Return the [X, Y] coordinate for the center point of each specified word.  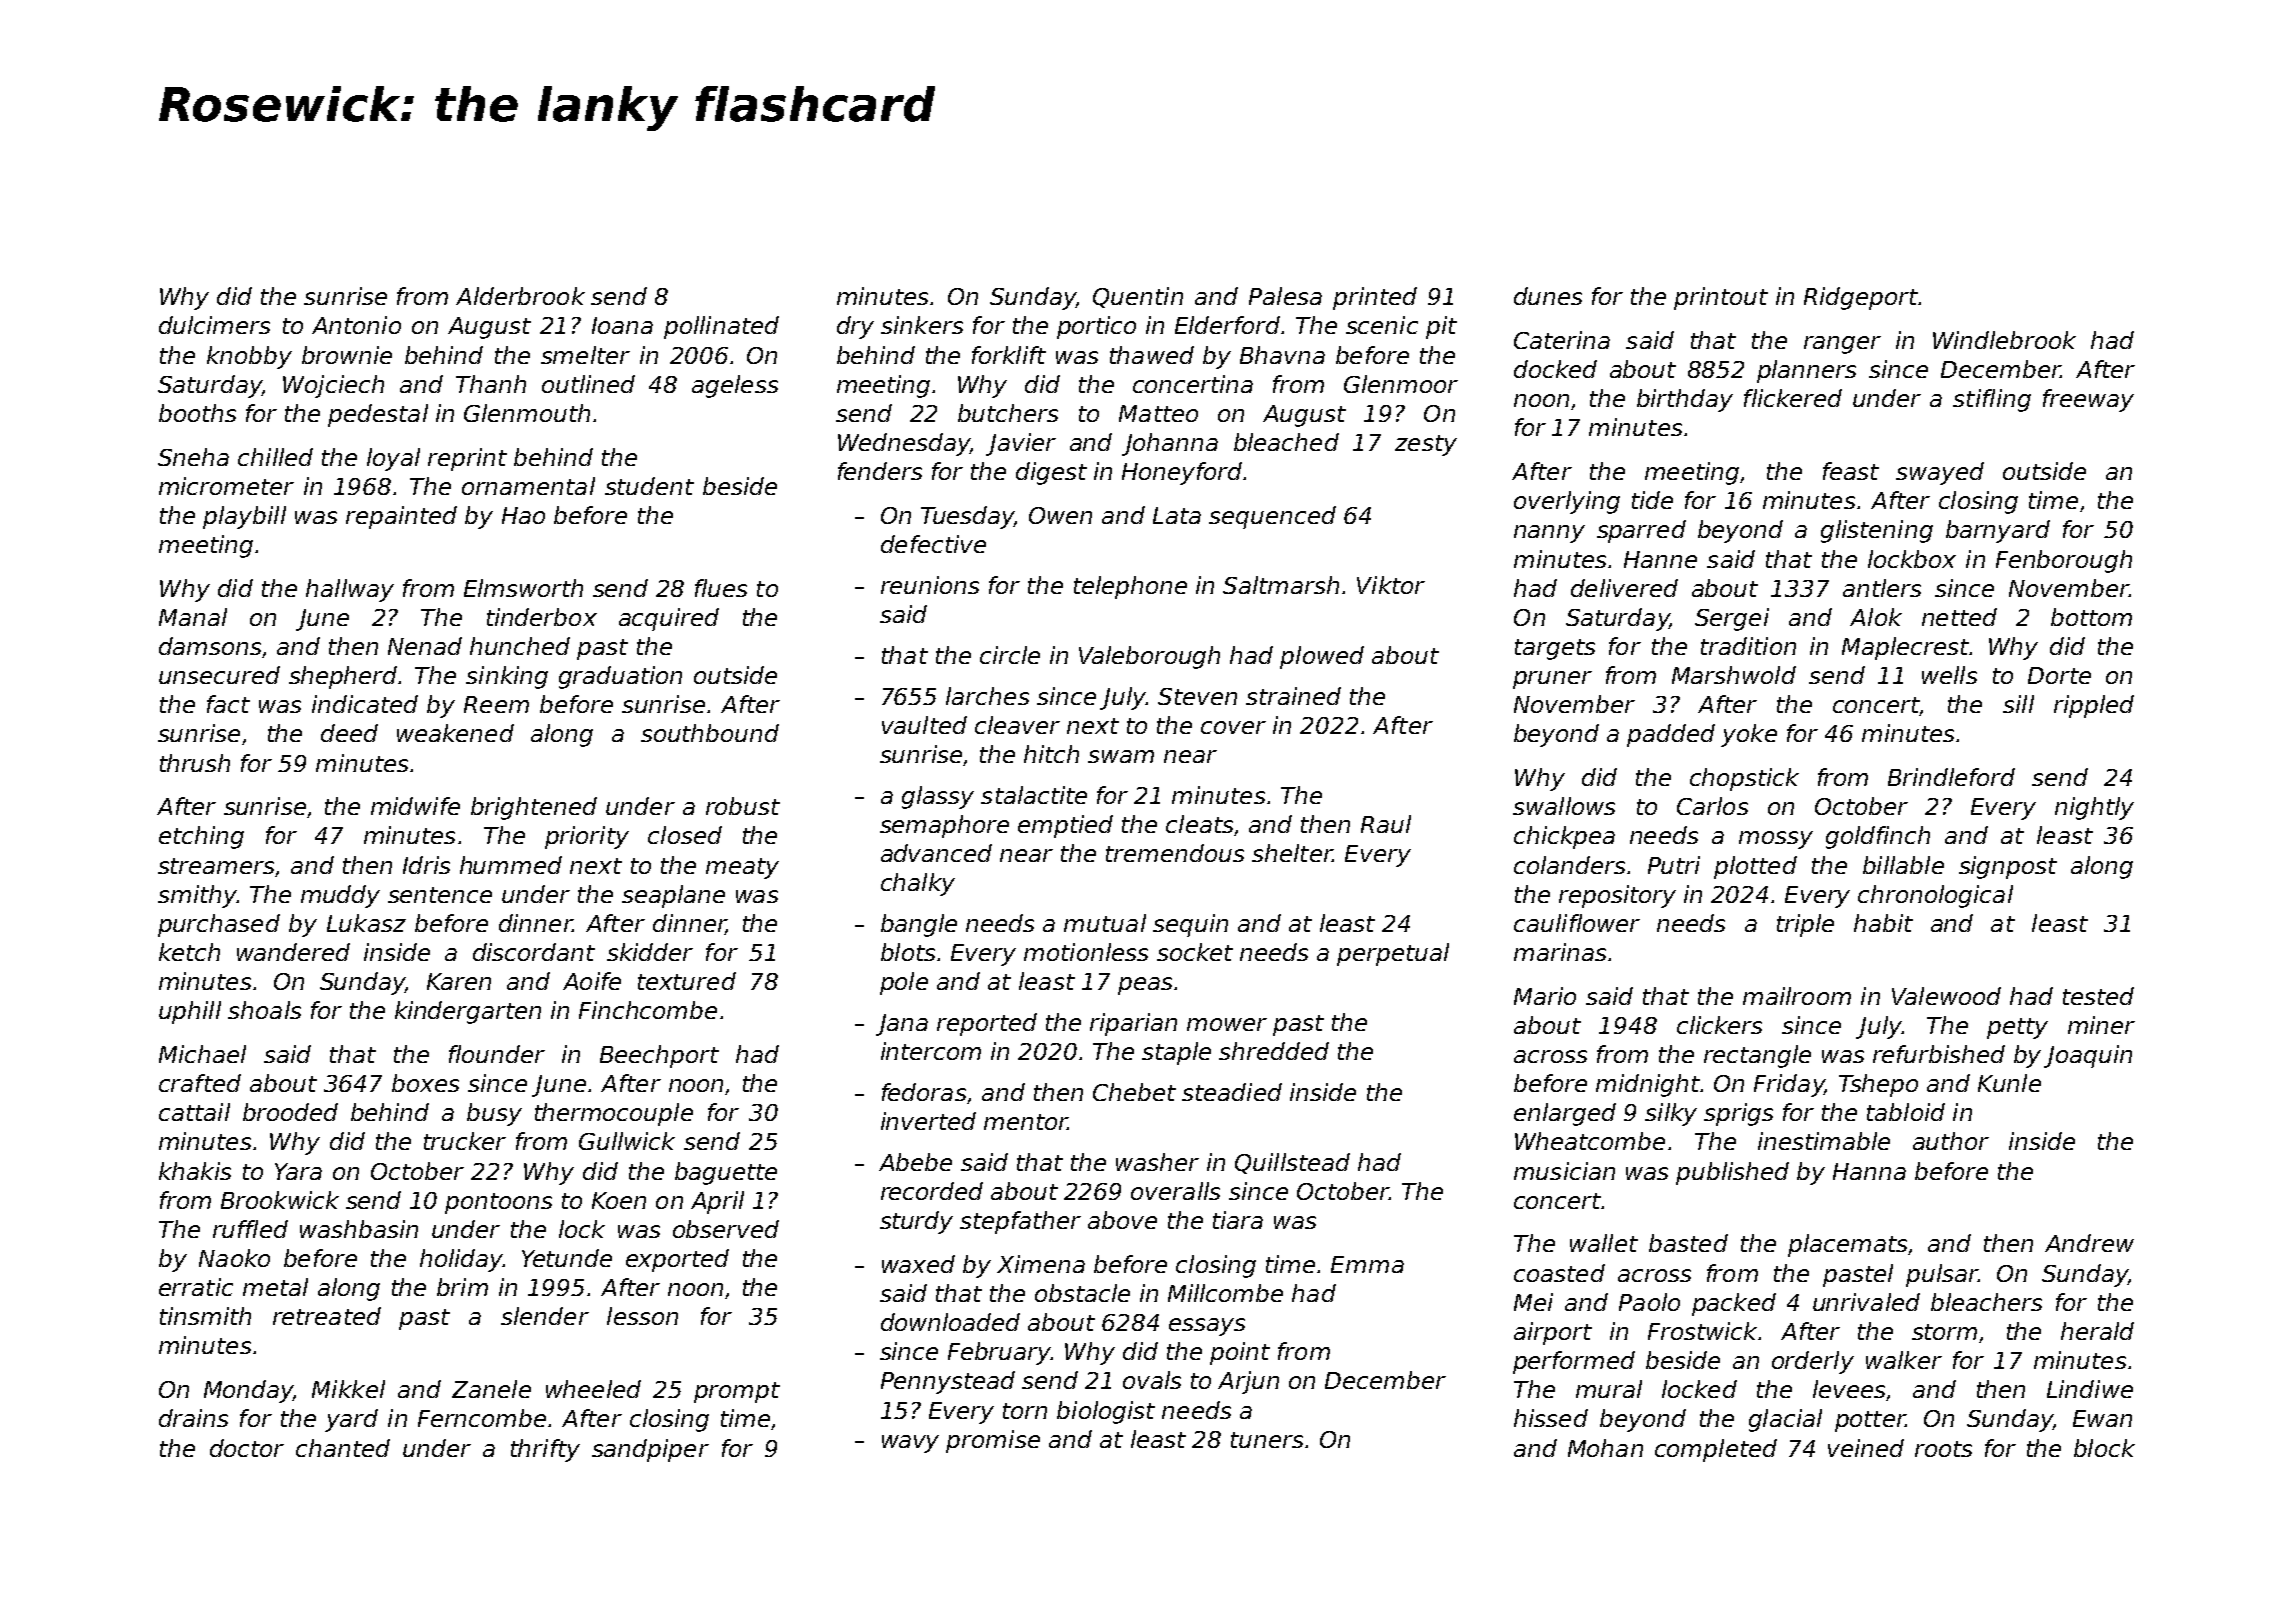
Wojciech [333, 386]
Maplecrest [1905, 648]
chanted [343, 1448]
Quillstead [1292, 1163]
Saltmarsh [1281, 585]
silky [1671, 1114]
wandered [293, 952]
